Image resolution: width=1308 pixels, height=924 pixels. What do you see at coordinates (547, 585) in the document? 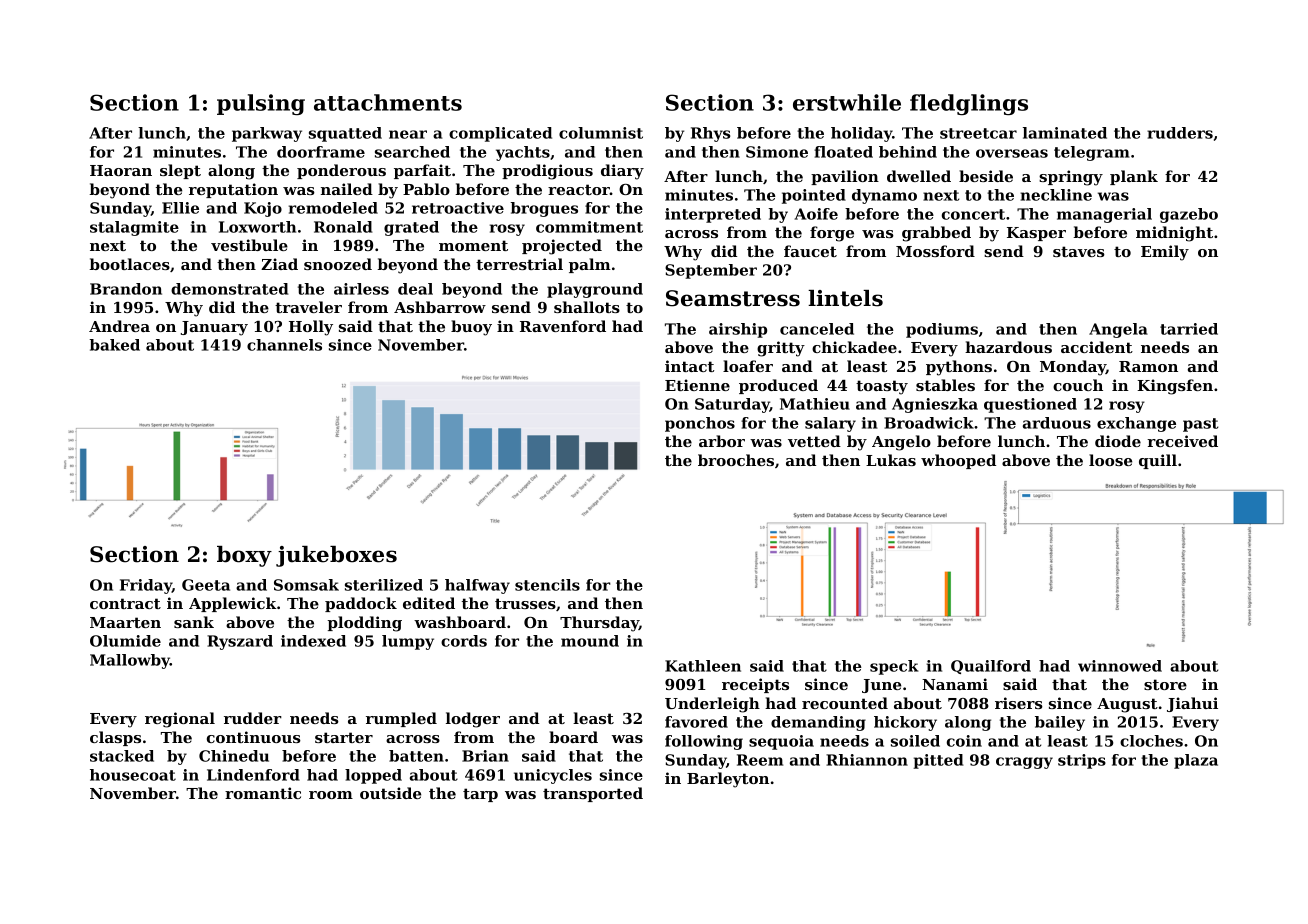
I see `stencils` at bounding box center [547, 585].
